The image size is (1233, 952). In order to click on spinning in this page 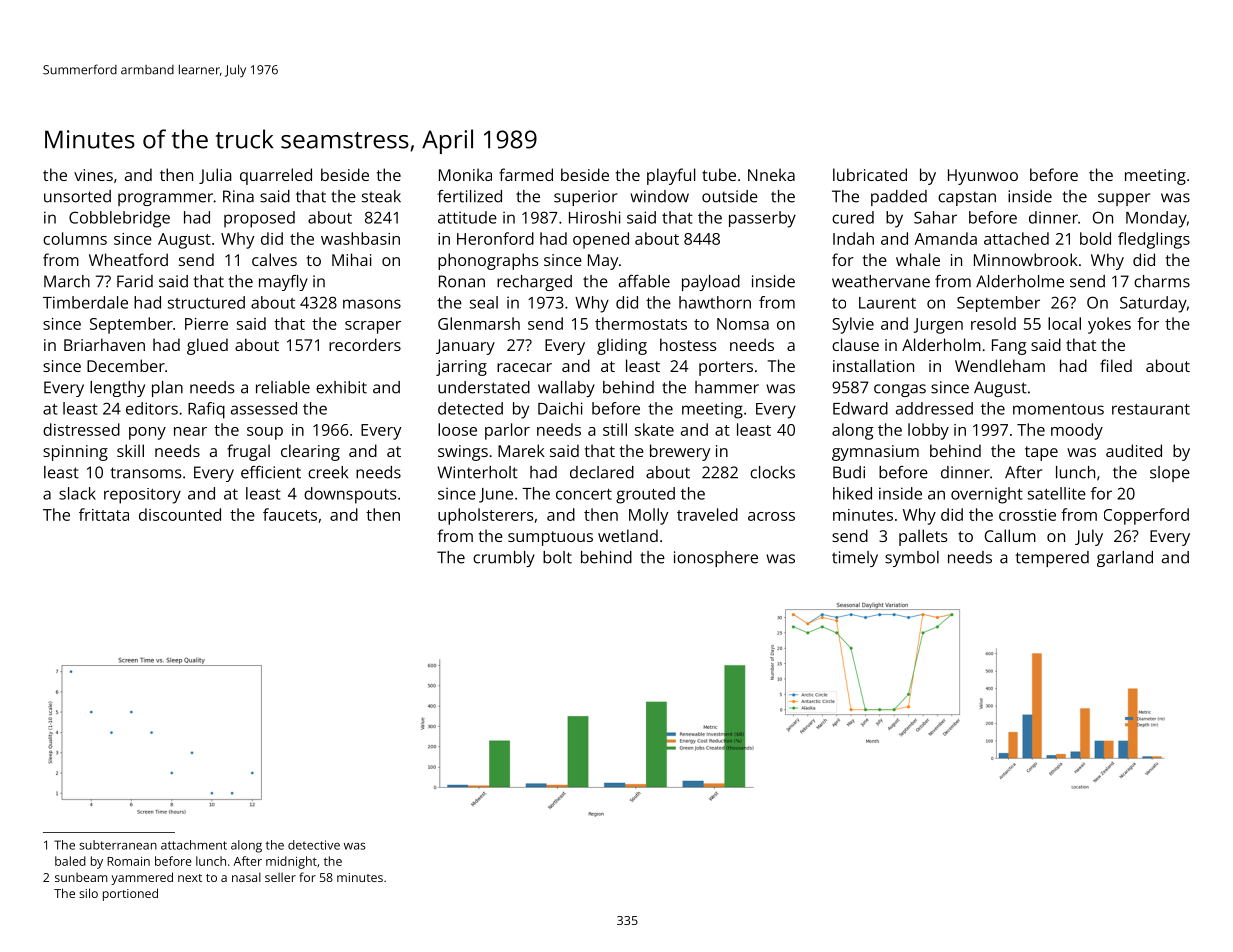, I will do `click(75, 453)`.
